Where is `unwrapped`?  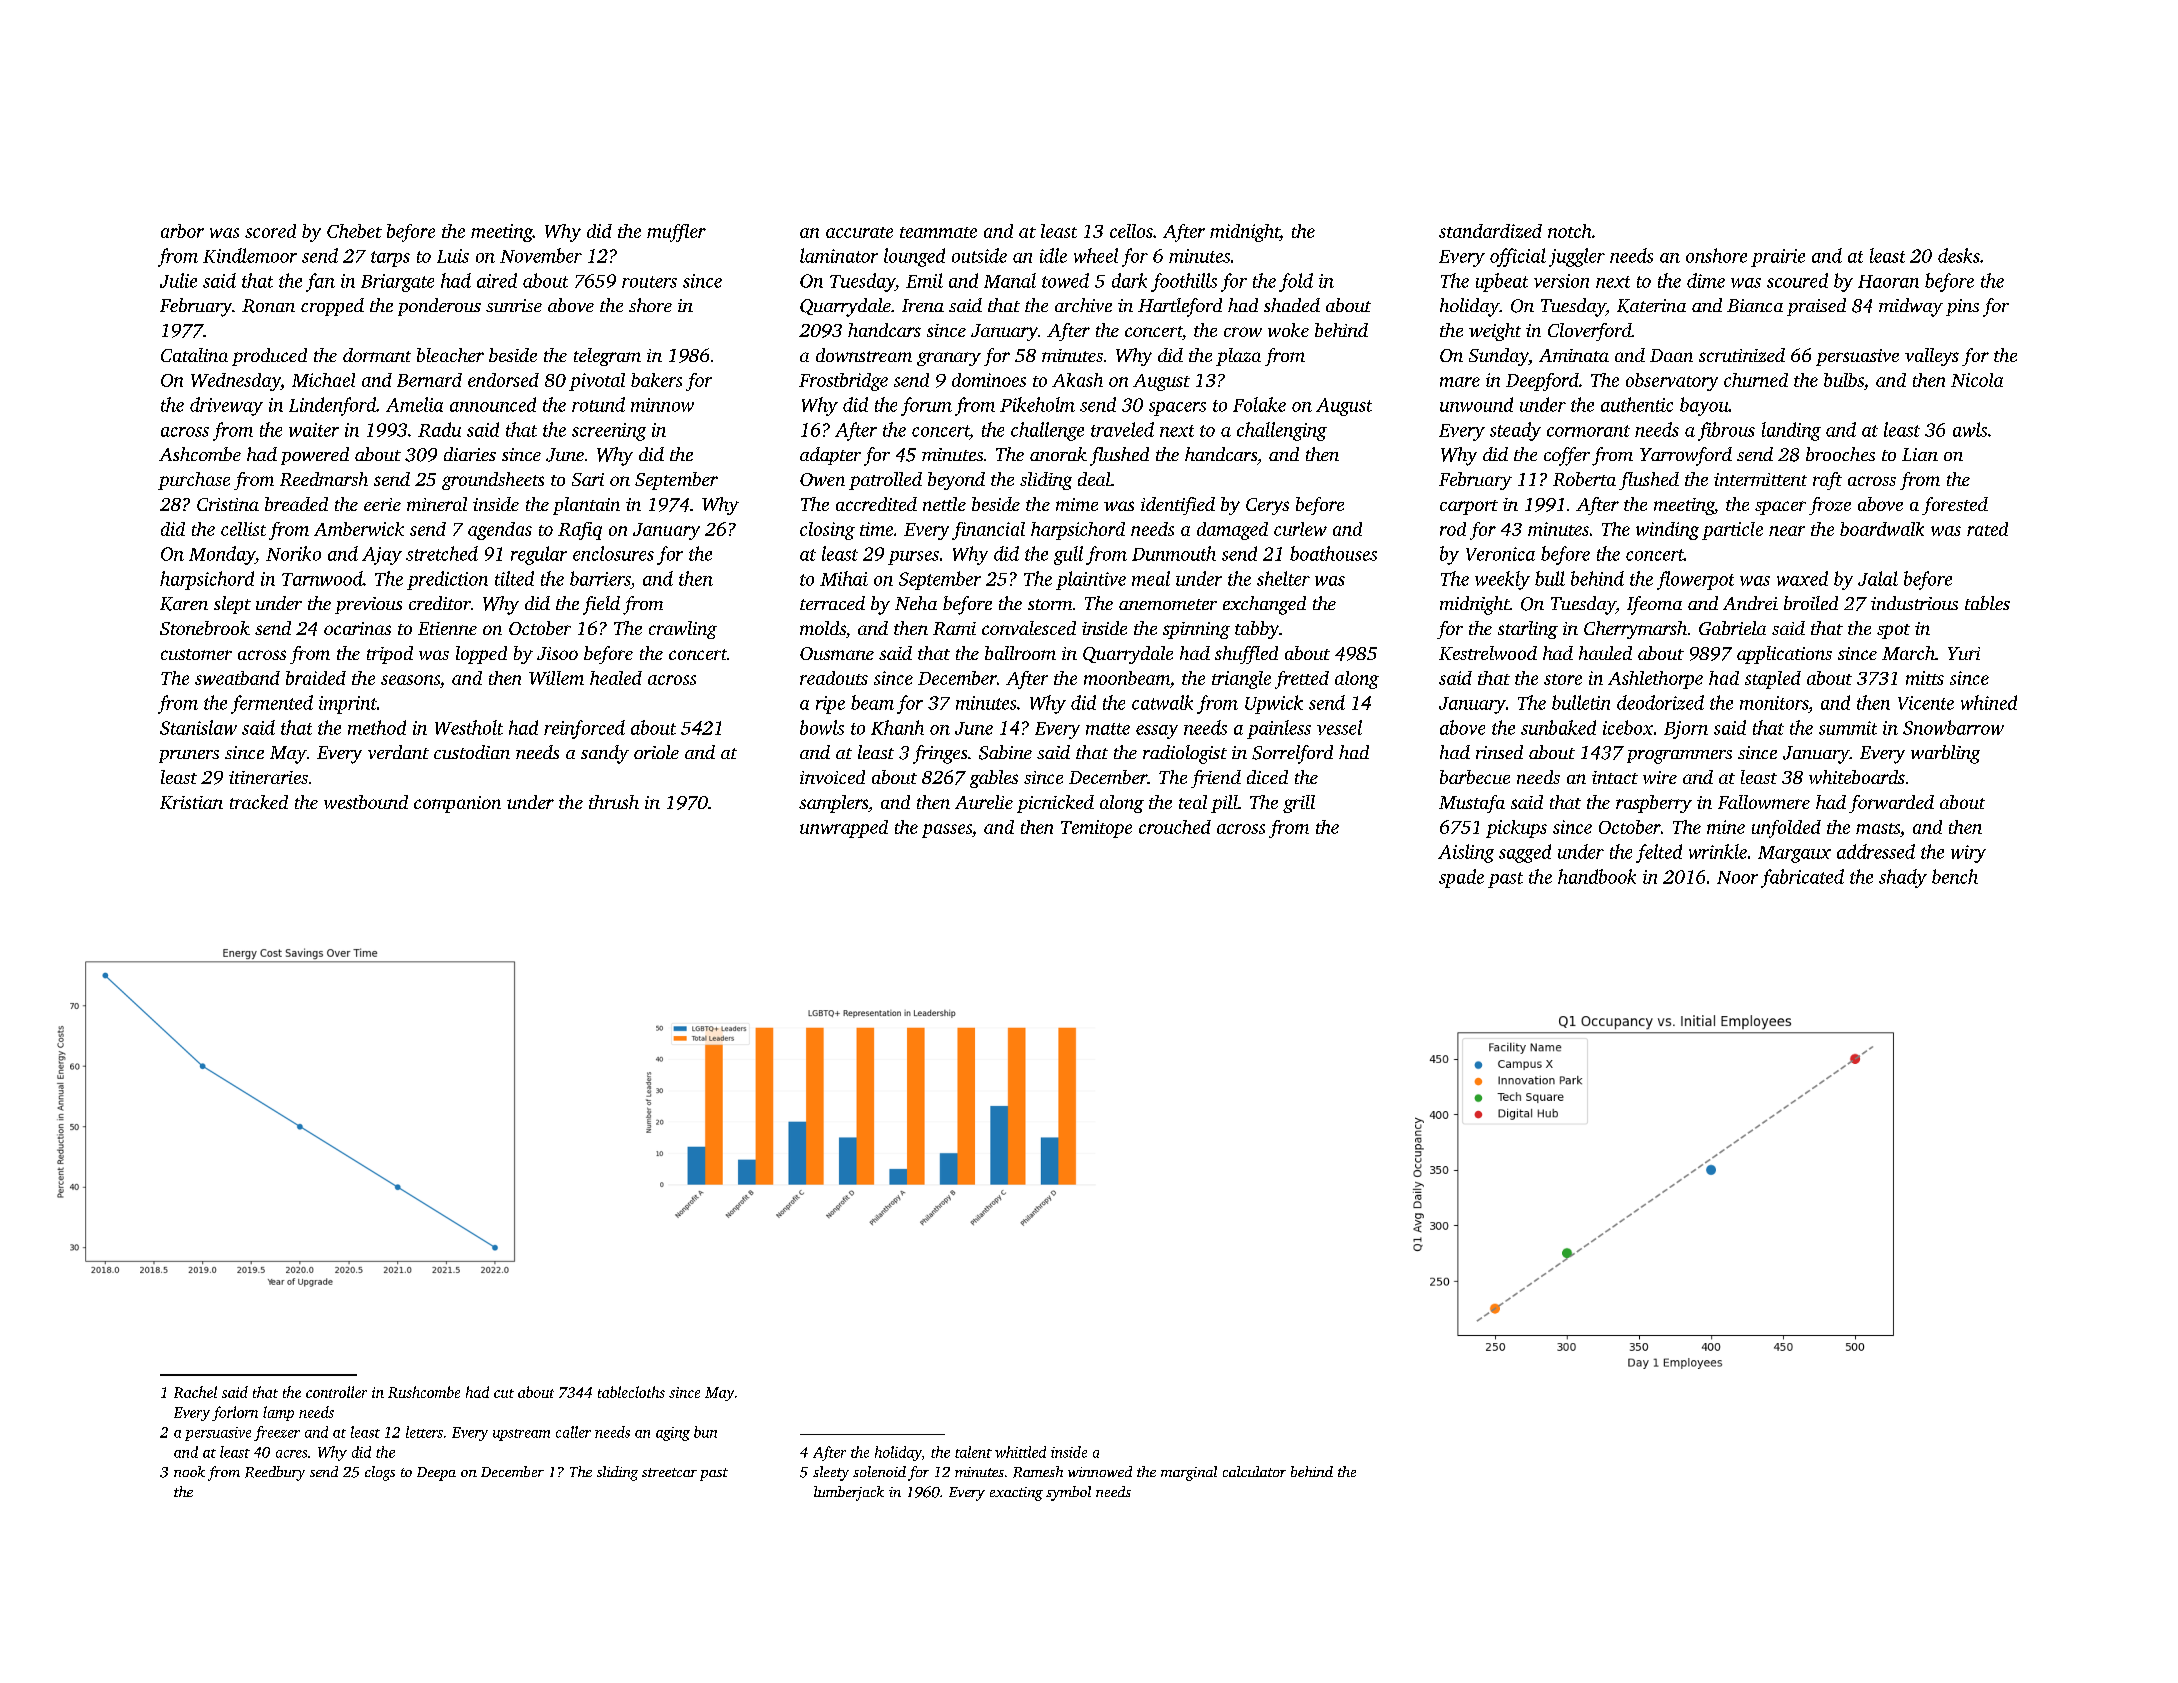
unwrapped is located at coordinates (844, 829).
